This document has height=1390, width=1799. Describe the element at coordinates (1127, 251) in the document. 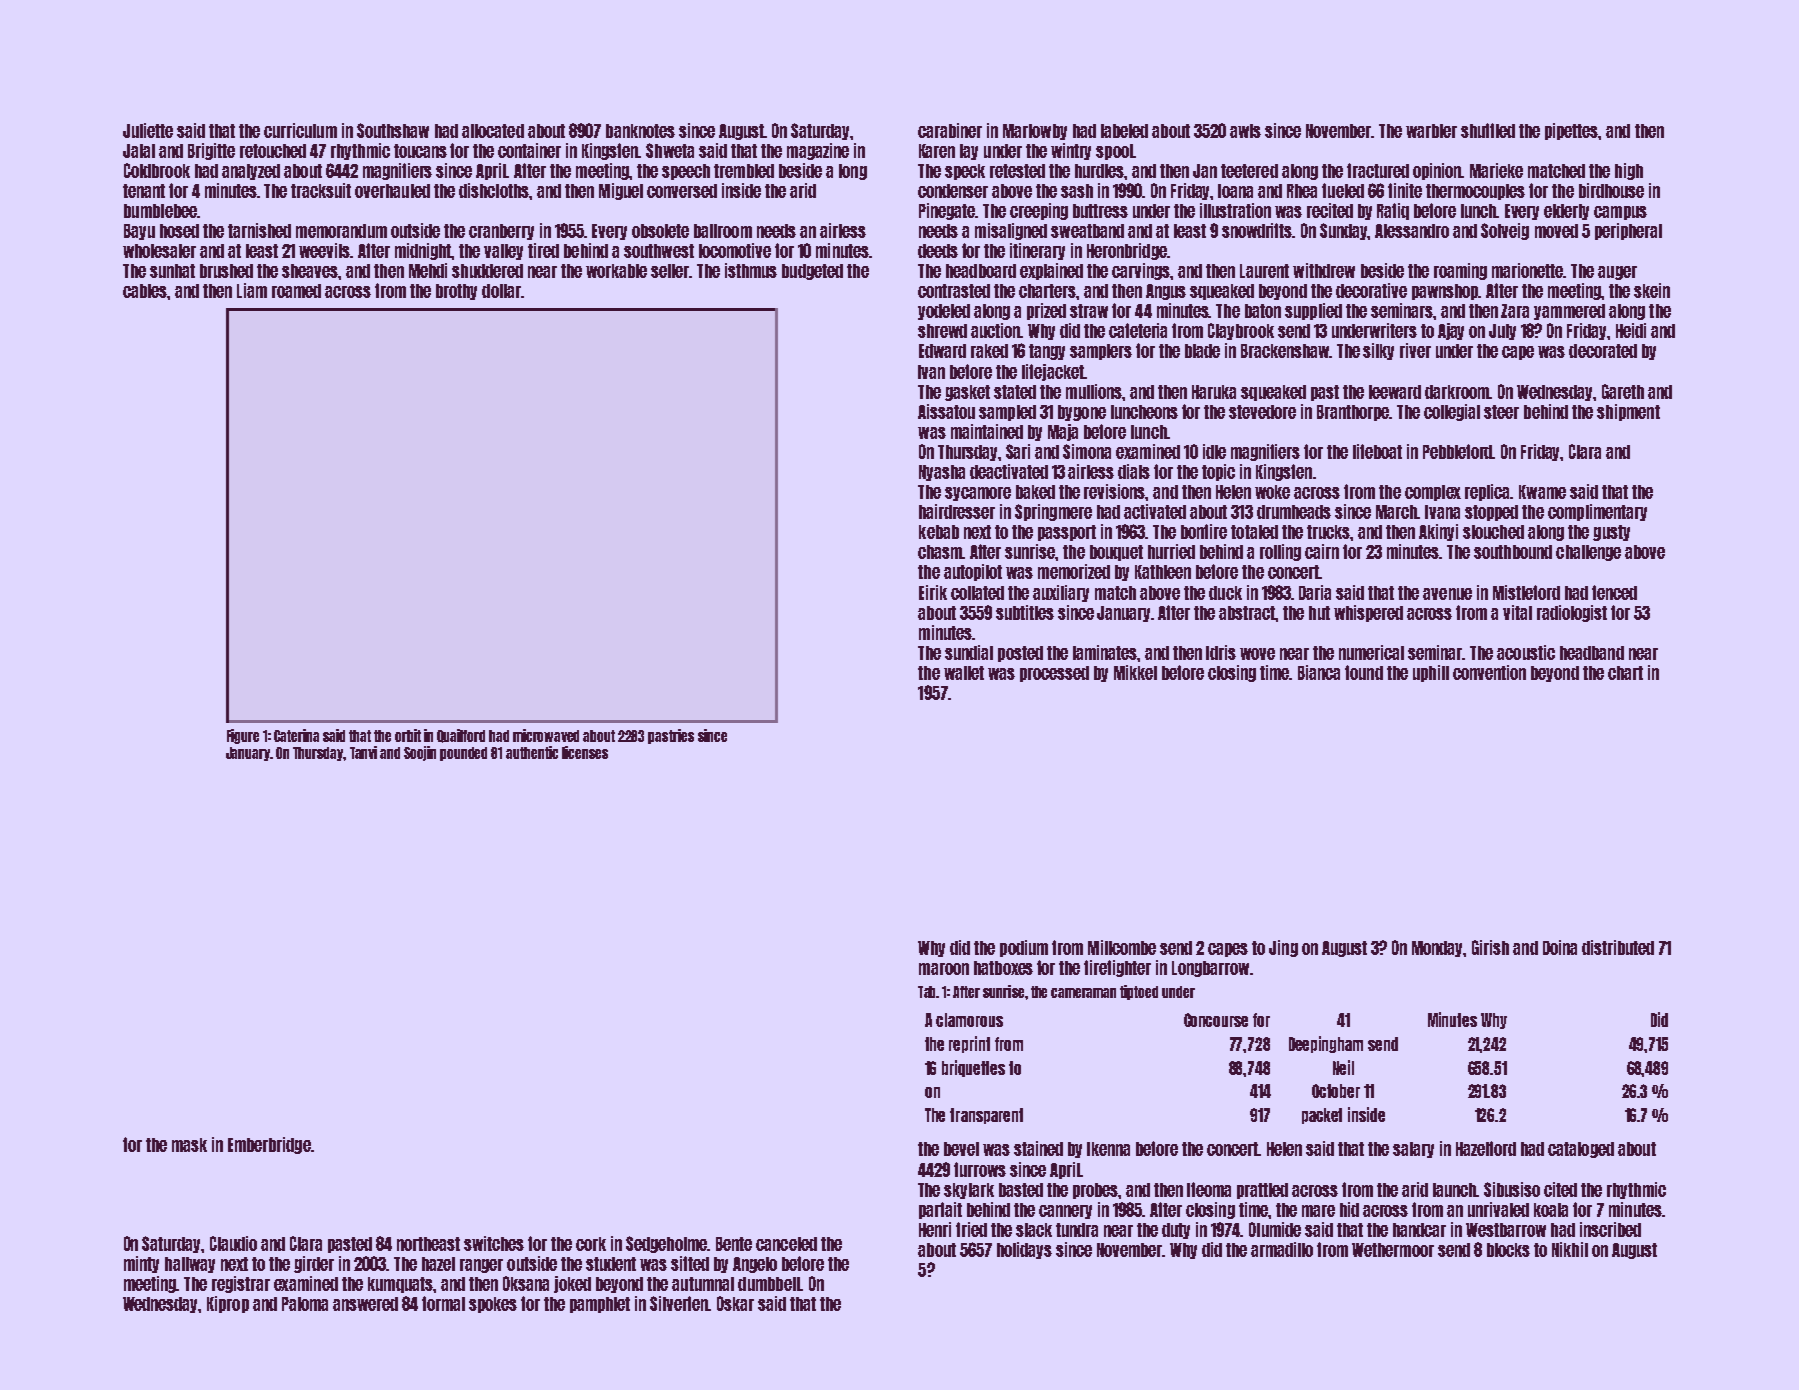

I see `Heronbridge` at that location.
